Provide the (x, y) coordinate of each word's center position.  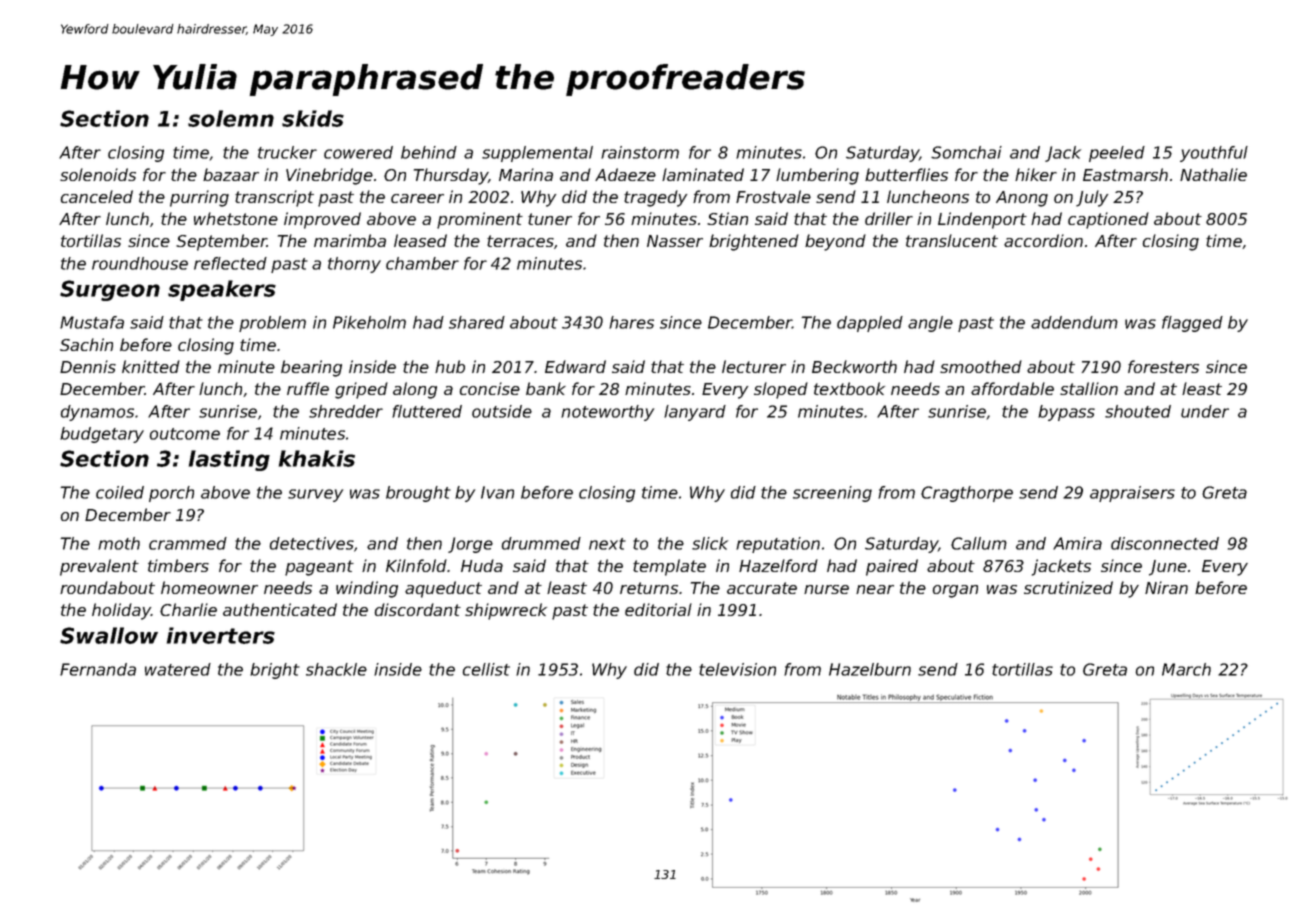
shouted (1138, 411)
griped (361, 390)
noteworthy (607, 413)
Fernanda (98, 669)
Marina (526, 174)
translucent (952, 240)
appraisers (1132, 494)
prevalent (99, 567)
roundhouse (140, 263)
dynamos (97, 413)
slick (710, 543)
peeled (1117, 154)
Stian (727, 218)
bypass (1066, 413)
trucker (287, 152)
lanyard (695, 413)
